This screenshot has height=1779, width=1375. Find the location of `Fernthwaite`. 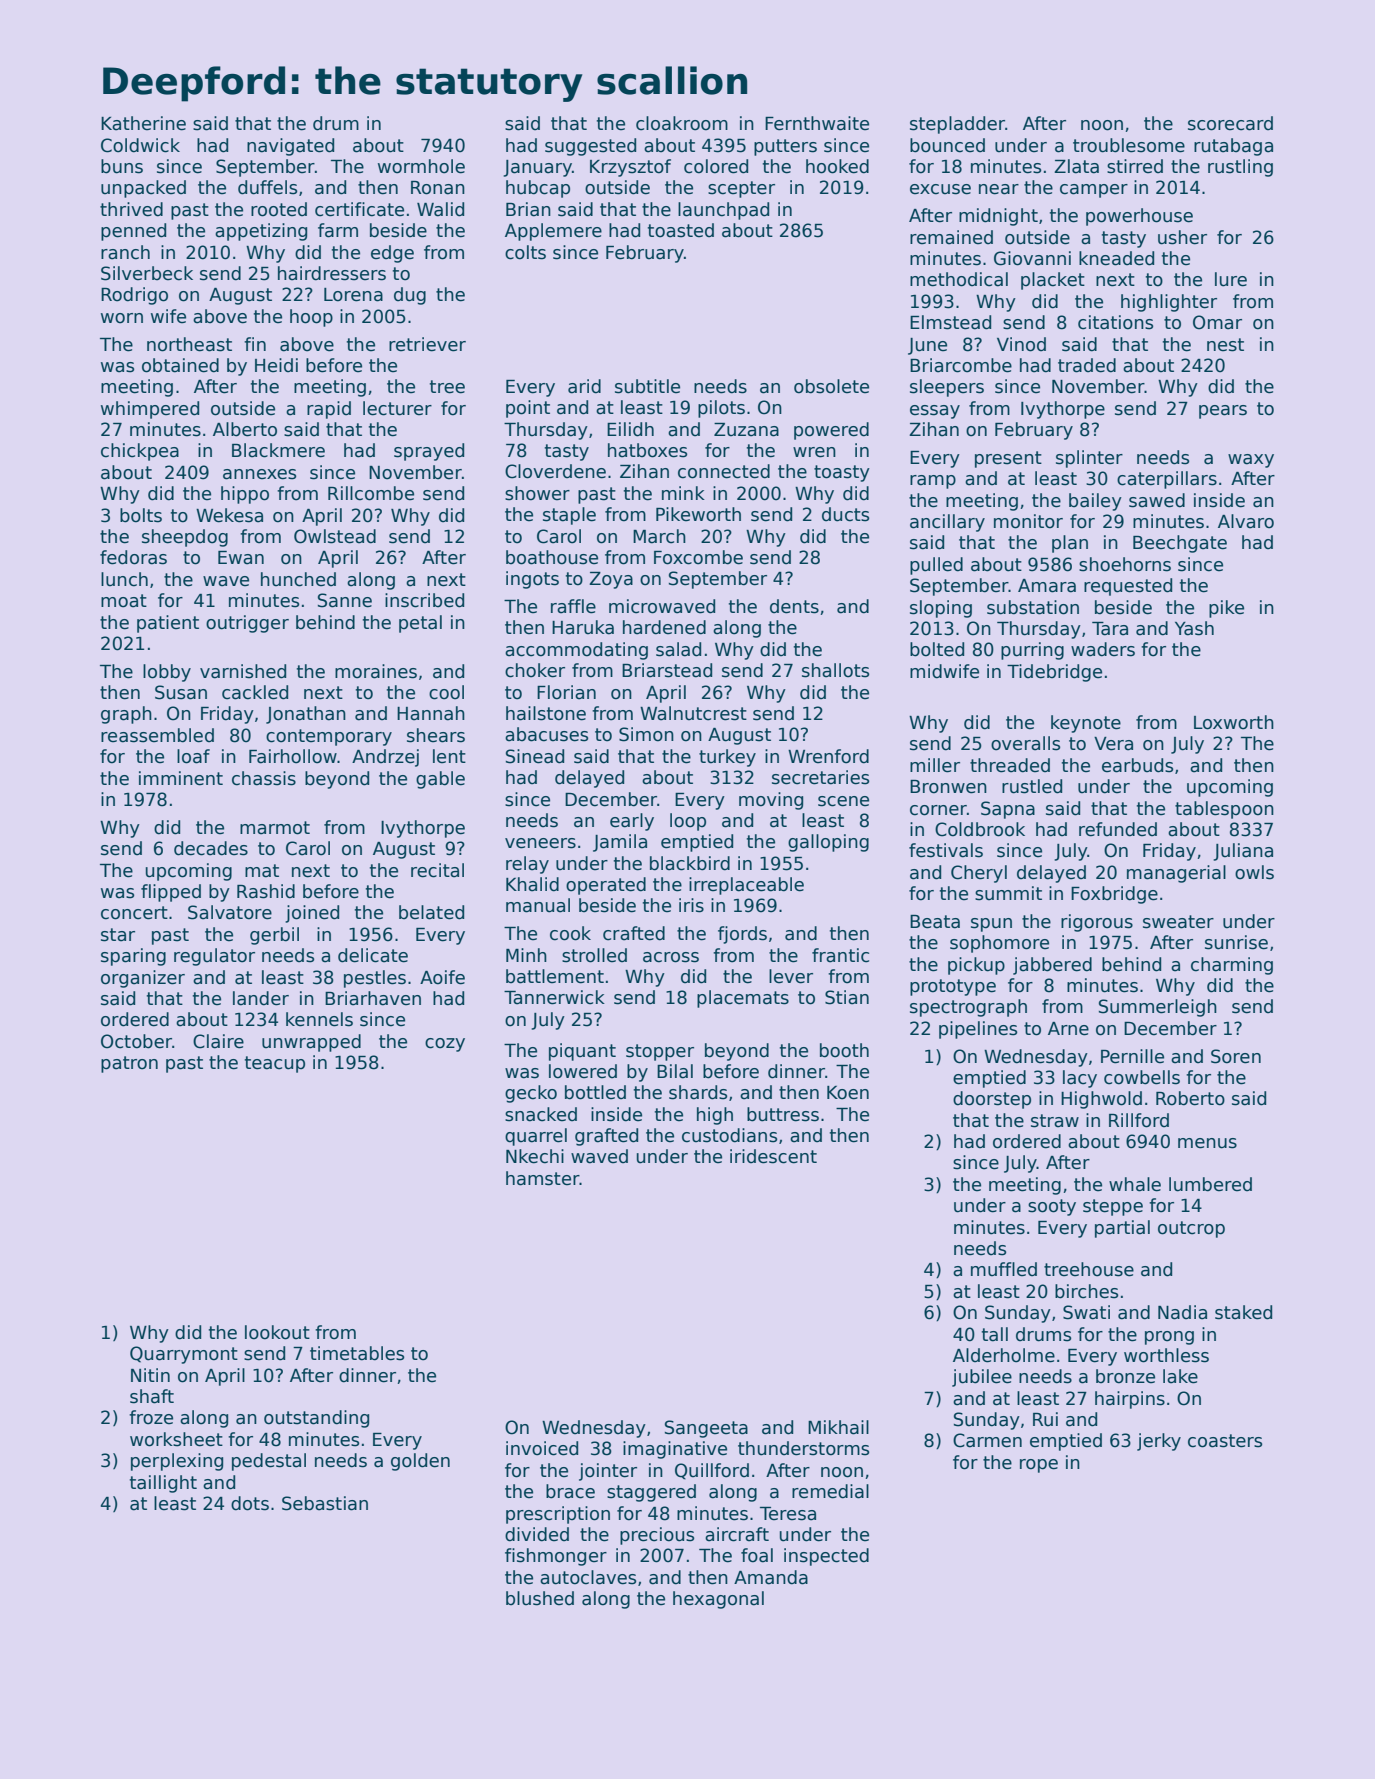

Fernthwaite is located at coordinates (817, 123).
